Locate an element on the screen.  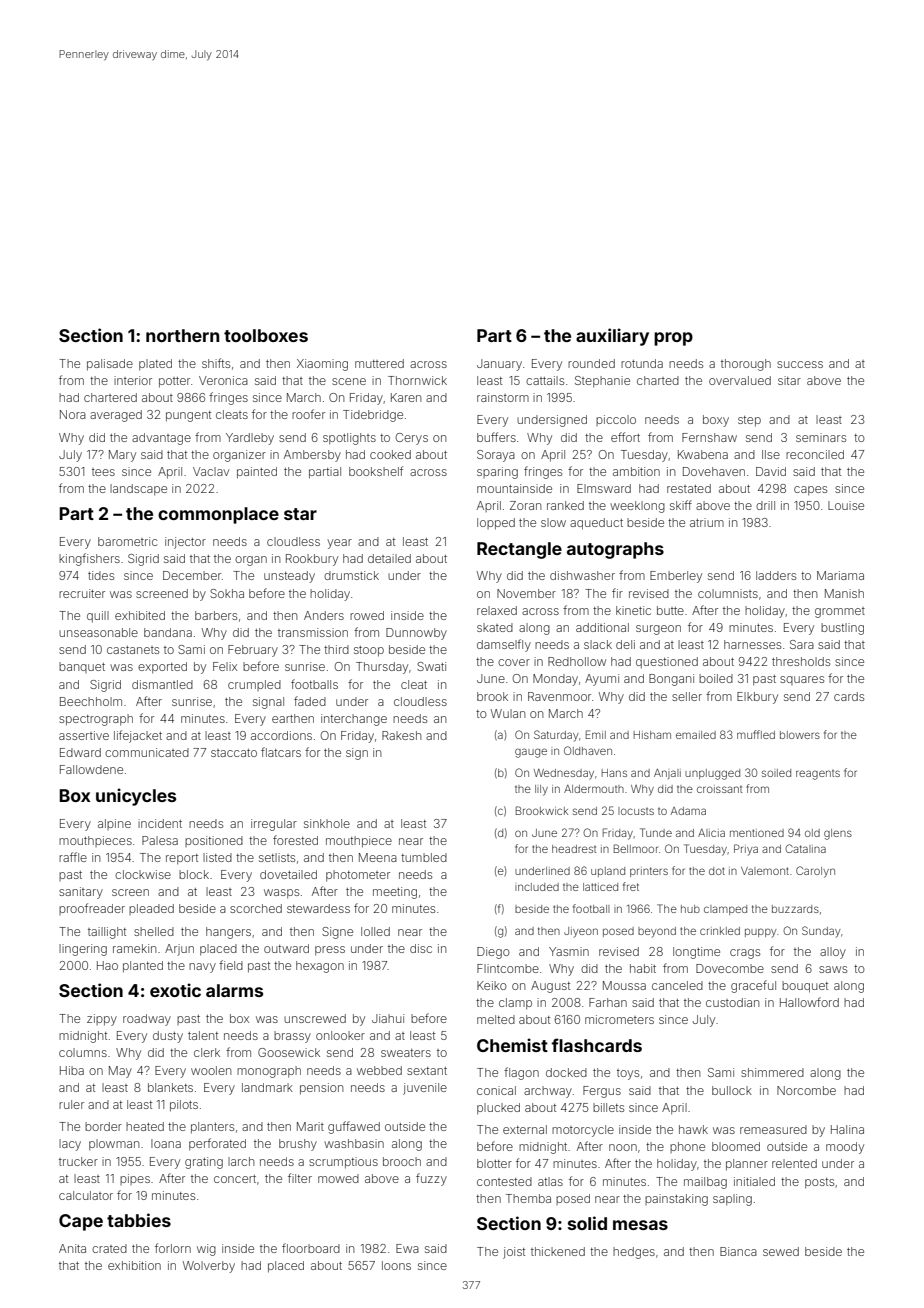
exported is located at coordinates (162, 668).
